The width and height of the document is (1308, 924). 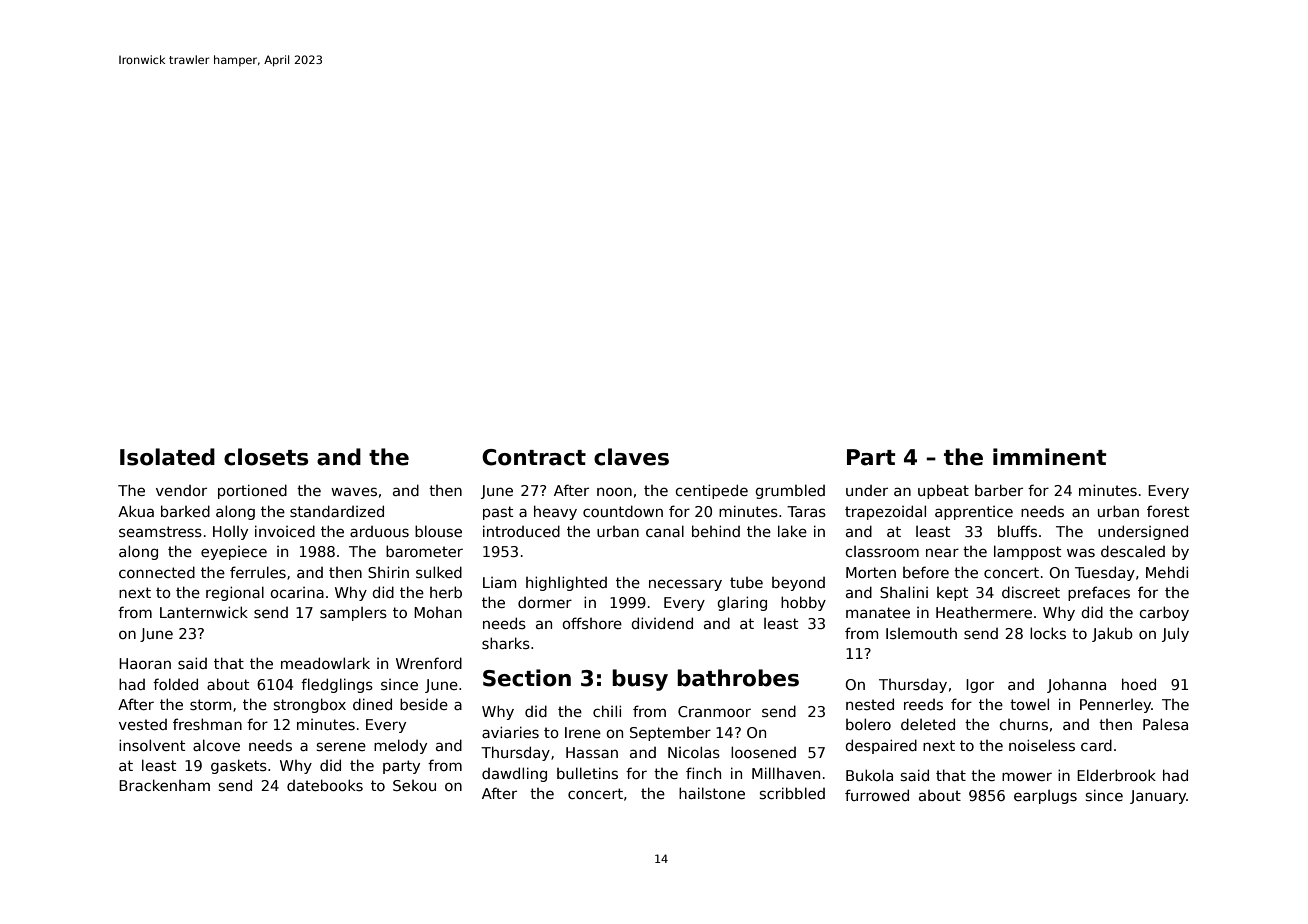 What do you see at coordinates (921, 633) in the document?
I see `Islemouth` at bounding box center [921, 633].
